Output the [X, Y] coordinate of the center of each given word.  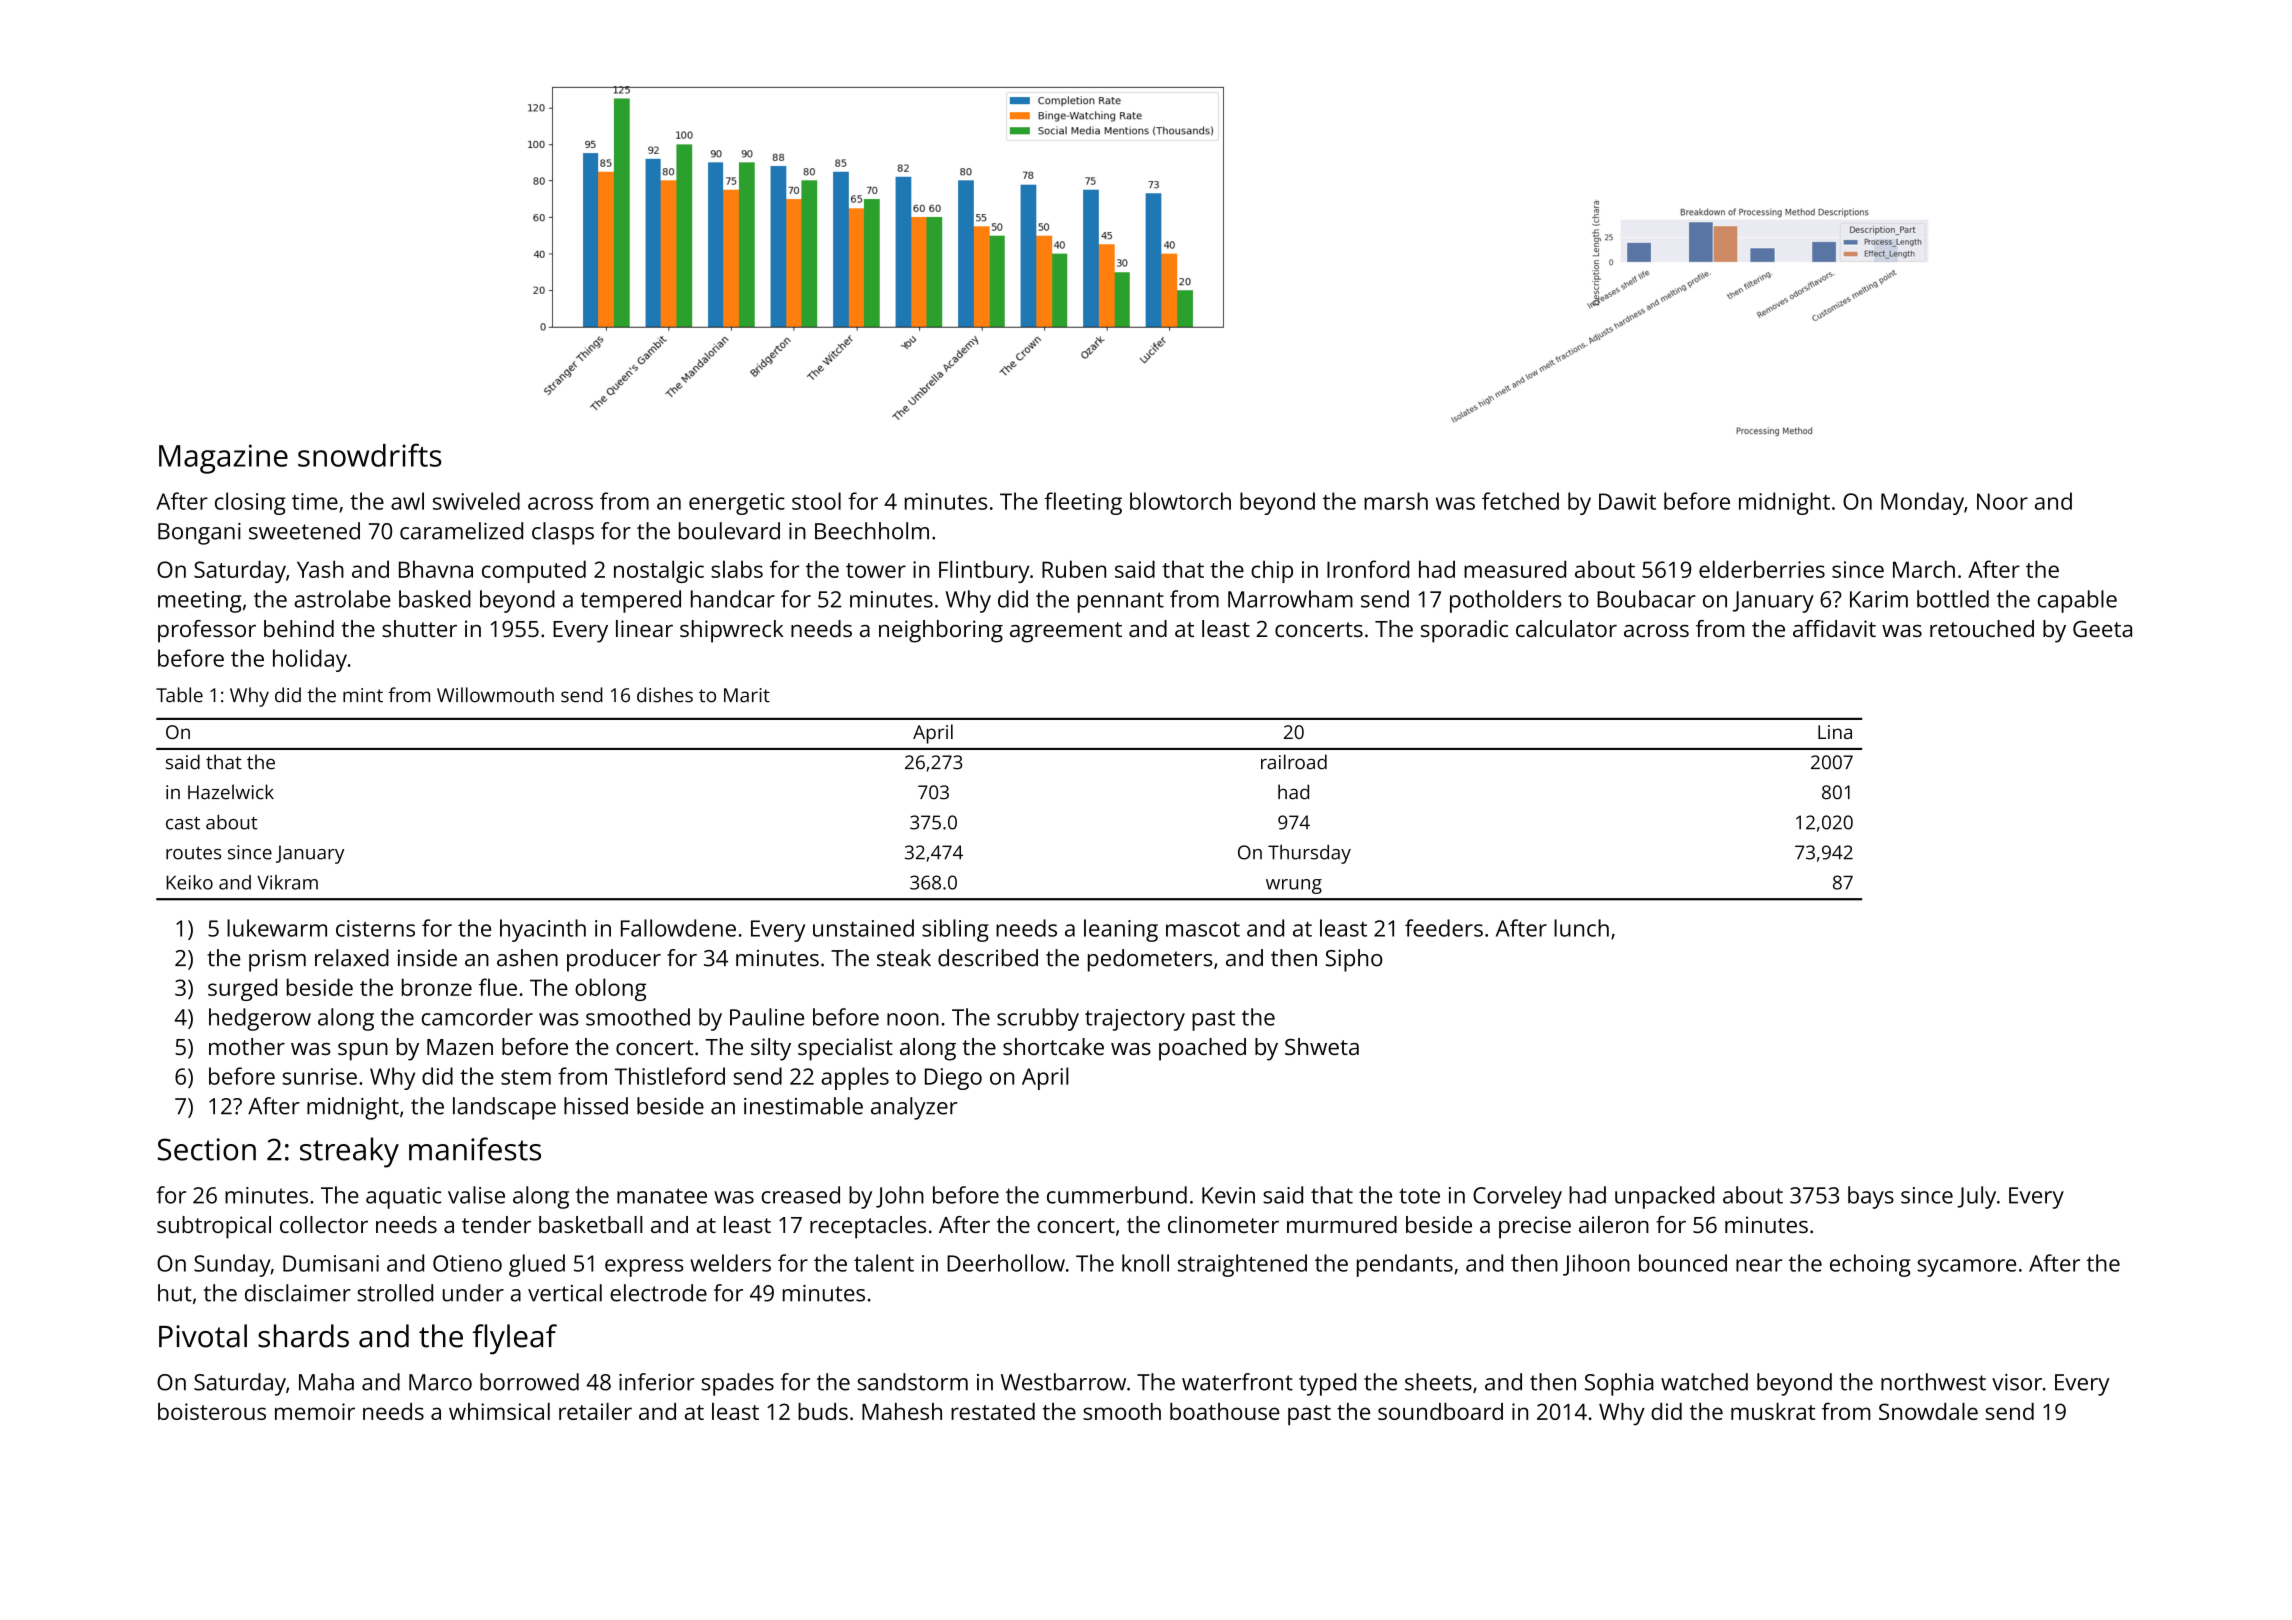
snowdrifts [369, 455]
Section [207, 1149]
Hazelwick [231, 792]
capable [2077, 601]
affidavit [1834, 628]
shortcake [1053, 1046]
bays [1871, 1197]
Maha [326, 1382]
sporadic [1464, 631]
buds [823, 1411]
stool [816, 501]
